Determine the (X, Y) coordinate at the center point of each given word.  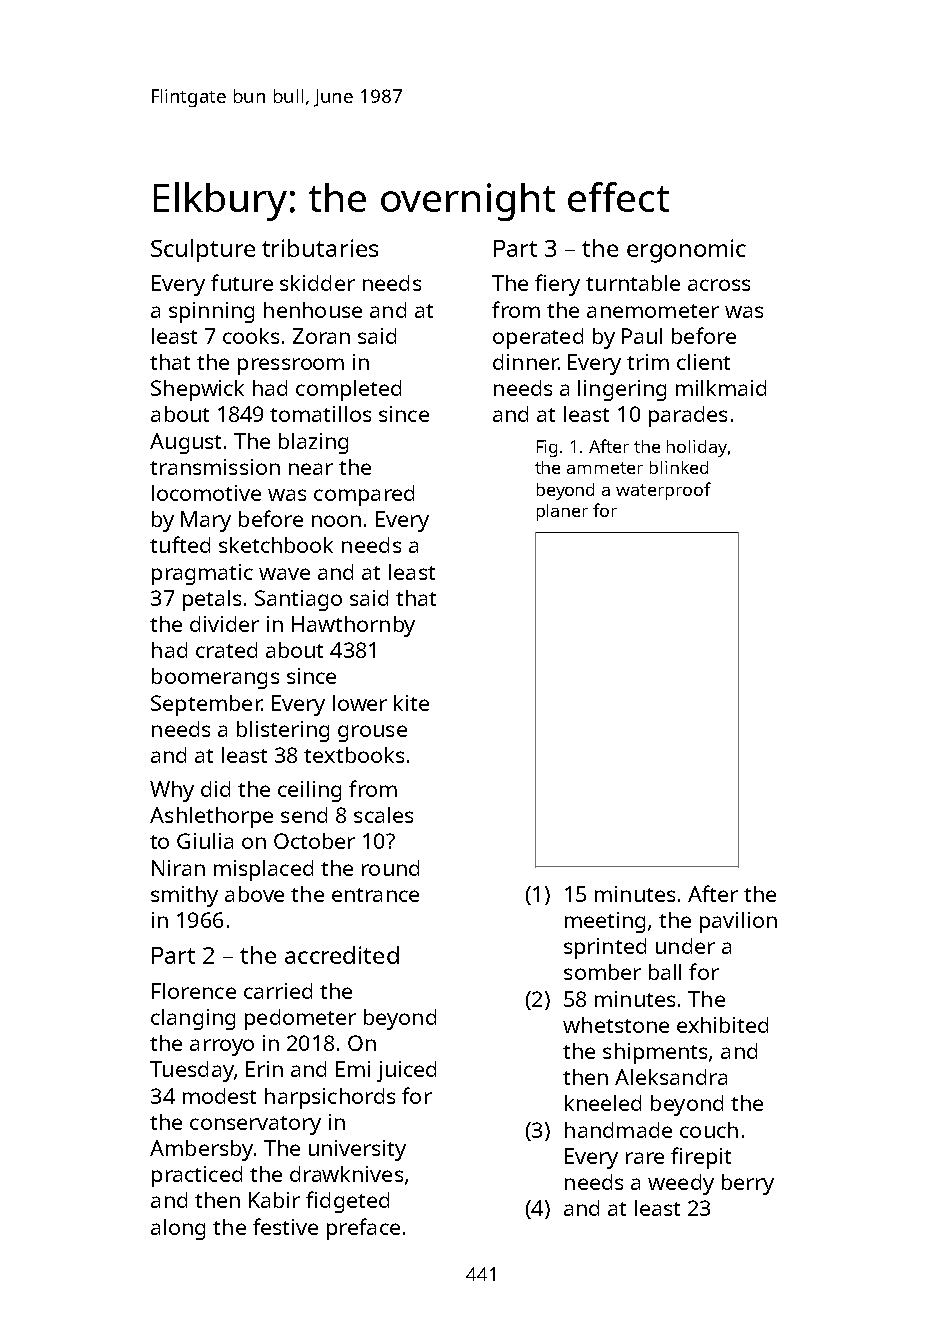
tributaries (320, 248)
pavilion (738, 922)
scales (383, 815)
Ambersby (201, 1150)
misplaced (263, 870)
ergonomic (686, 251)
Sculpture (203, 250)
